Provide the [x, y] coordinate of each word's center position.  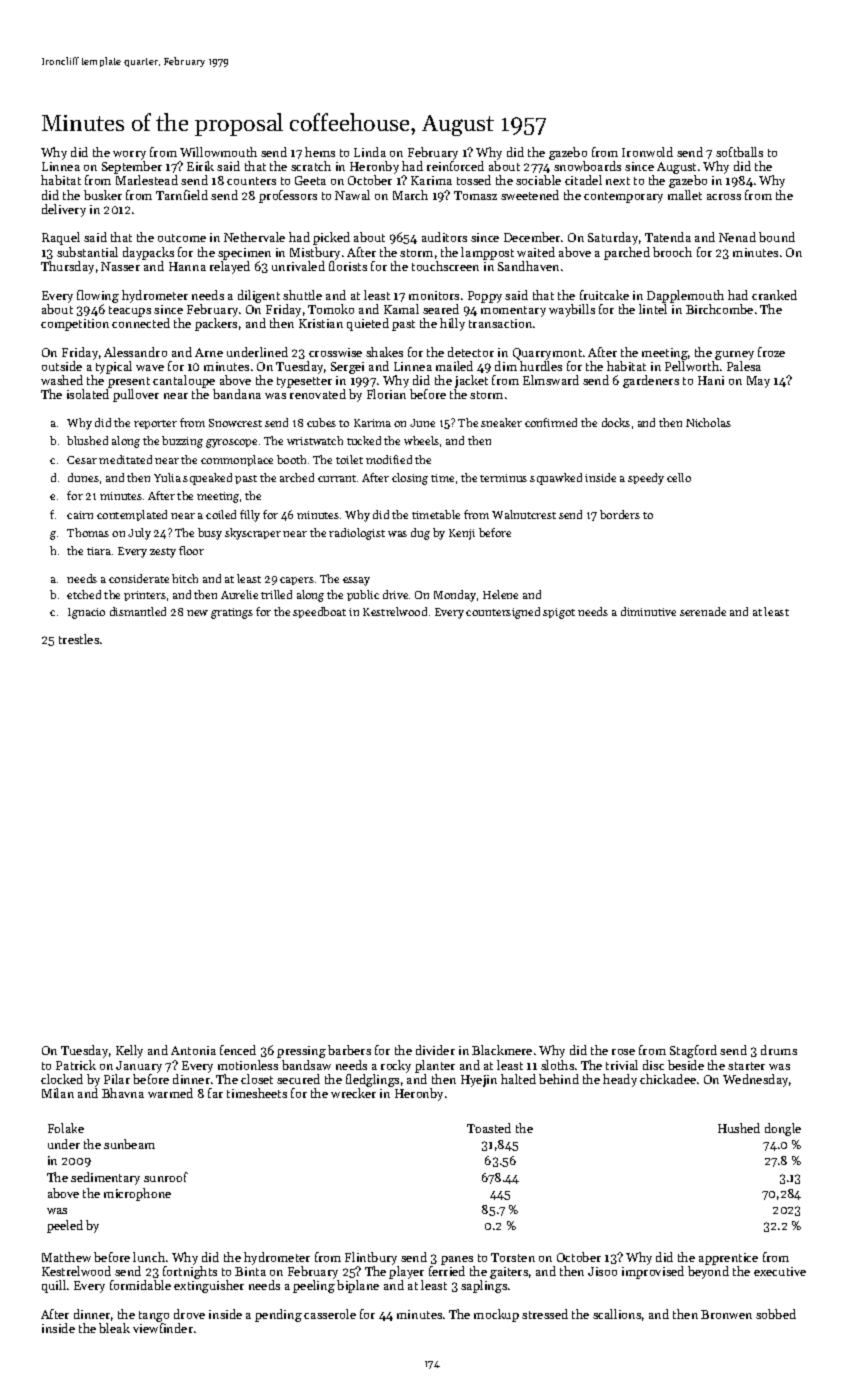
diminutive [648, 611]
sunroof [166, 1177]
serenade [703, 611]
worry [129, 155]
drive [395, 594]
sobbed [776, 1314]
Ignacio [86, 613]
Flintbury [371, 1258]
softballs [739, 152]
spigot [559, 613]
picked [331, 238]
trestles [79, 639]
